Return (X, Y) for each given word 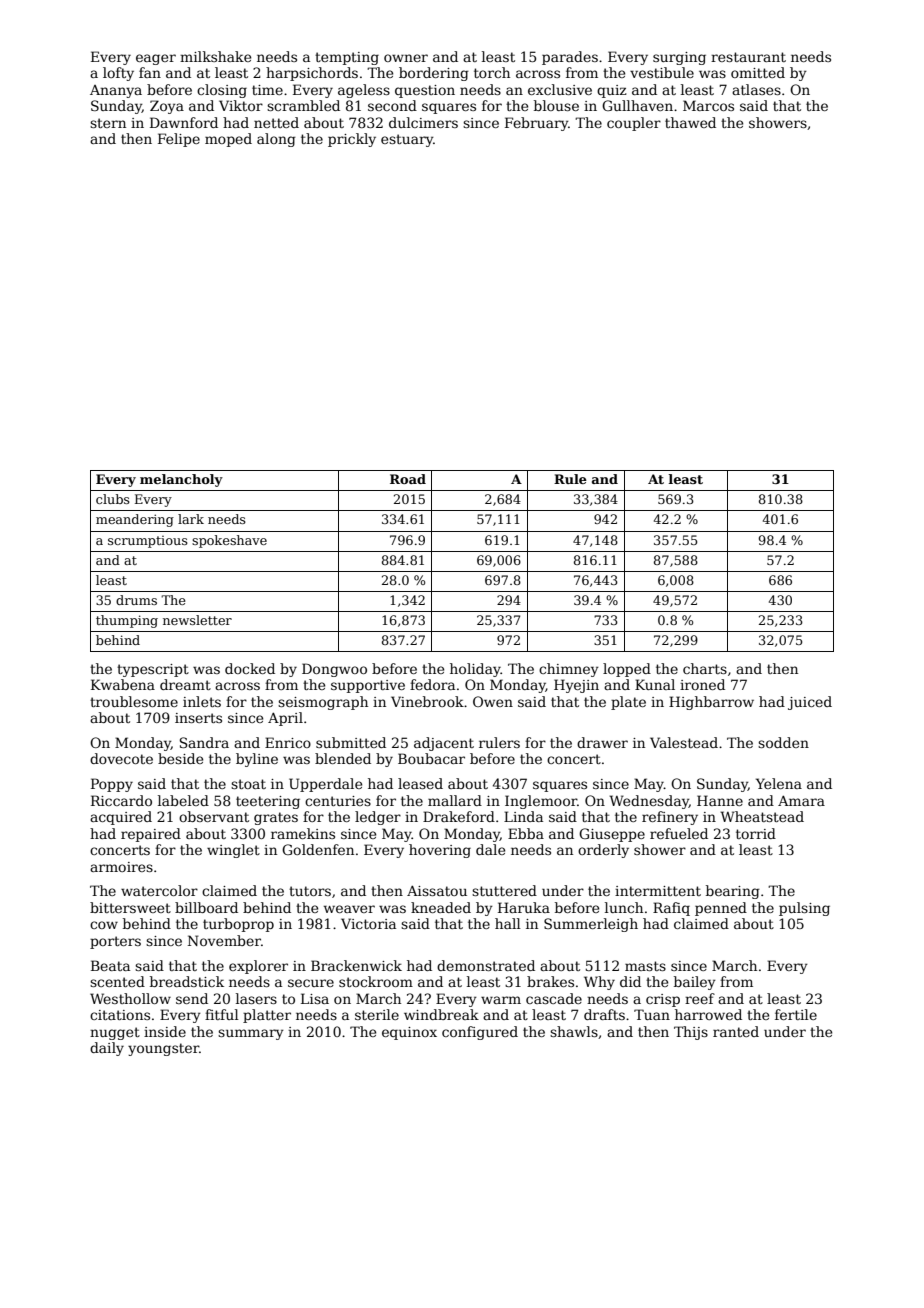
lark (191, 519)
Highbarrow (711, 703)
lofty (118, 74)
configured (480, 1033)
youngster (163, 1049)
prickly (352, 140)
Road (408, 479)
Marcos (708, 105)
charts (705, 668)
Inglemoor (541, 802)
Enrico (288, 742)
